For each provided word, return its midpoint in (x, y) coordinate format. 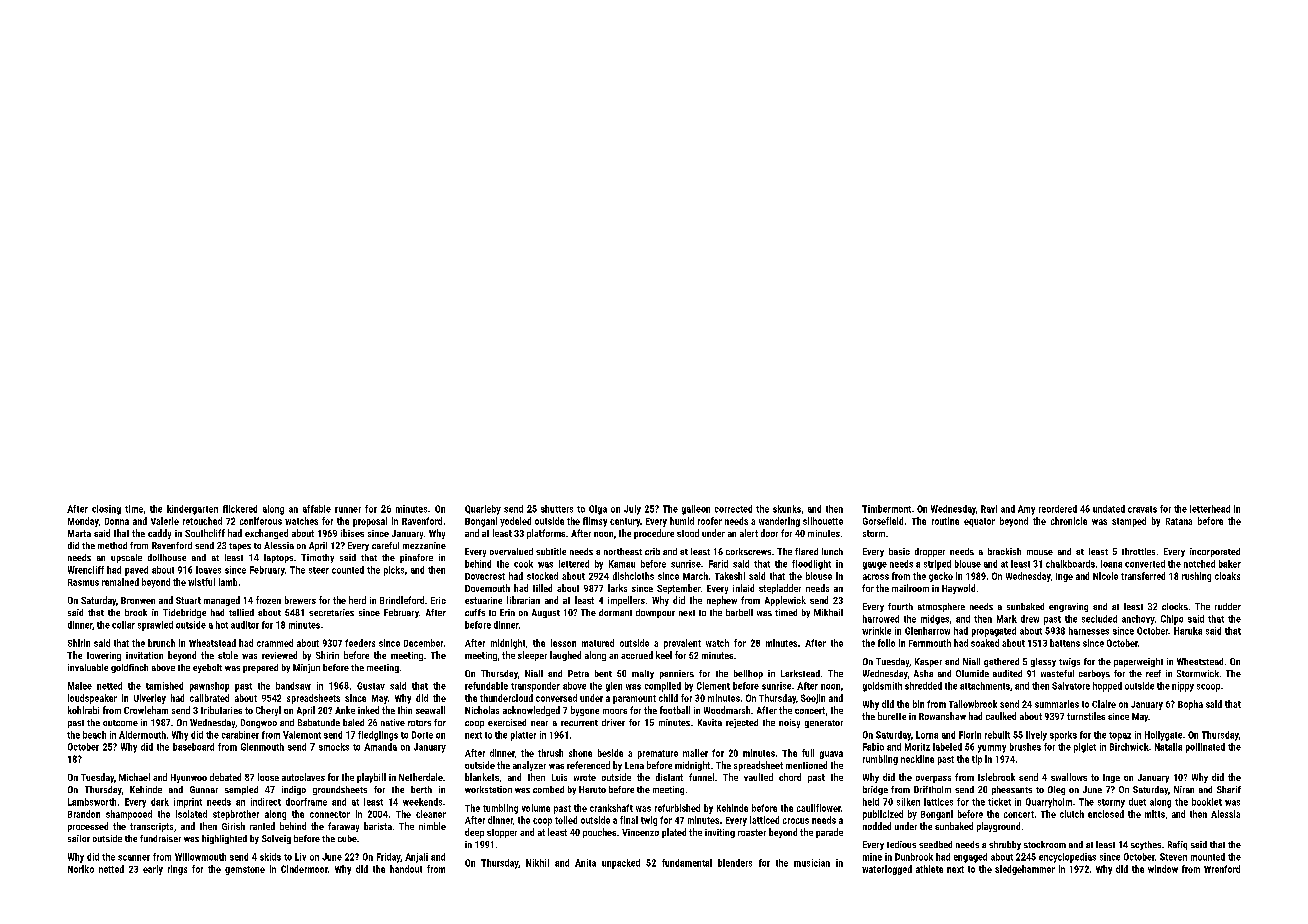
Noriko (81, 869)
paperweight (1138, 662)
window (1163, 869)
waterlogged (887, 870)
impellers (626, 601)
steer (319, 570)
